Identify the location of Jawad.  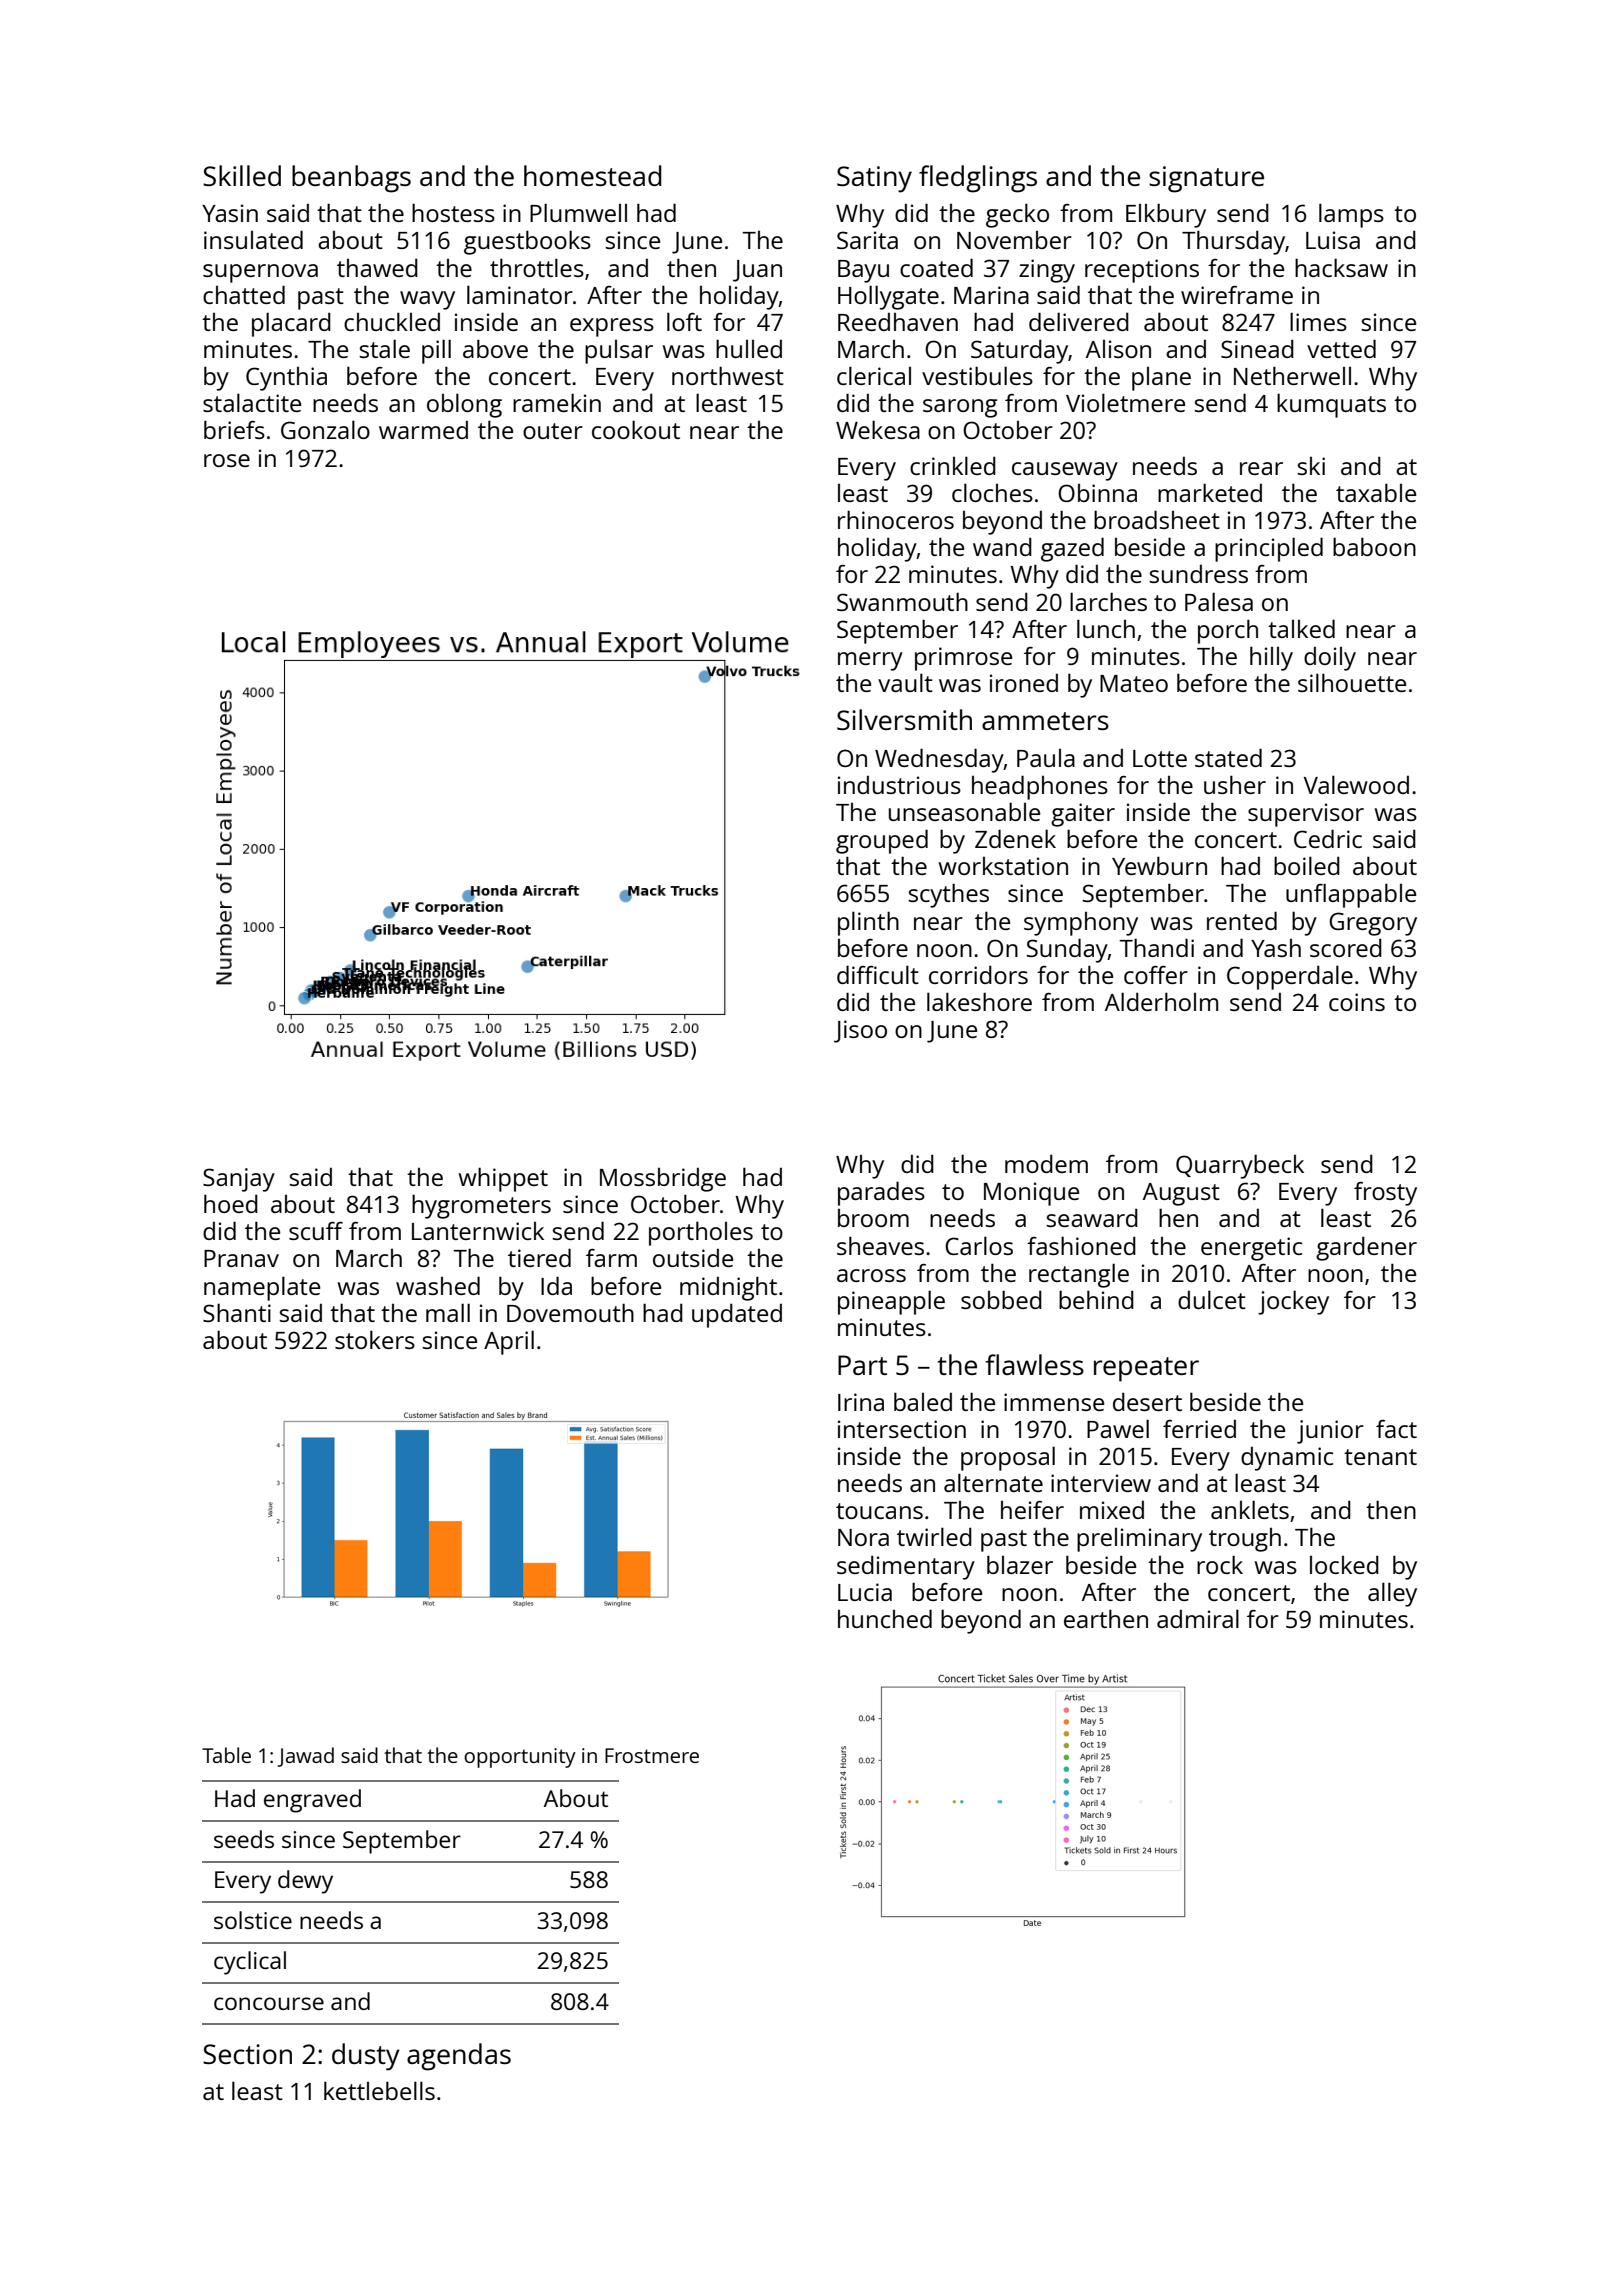
(305, 1757).
